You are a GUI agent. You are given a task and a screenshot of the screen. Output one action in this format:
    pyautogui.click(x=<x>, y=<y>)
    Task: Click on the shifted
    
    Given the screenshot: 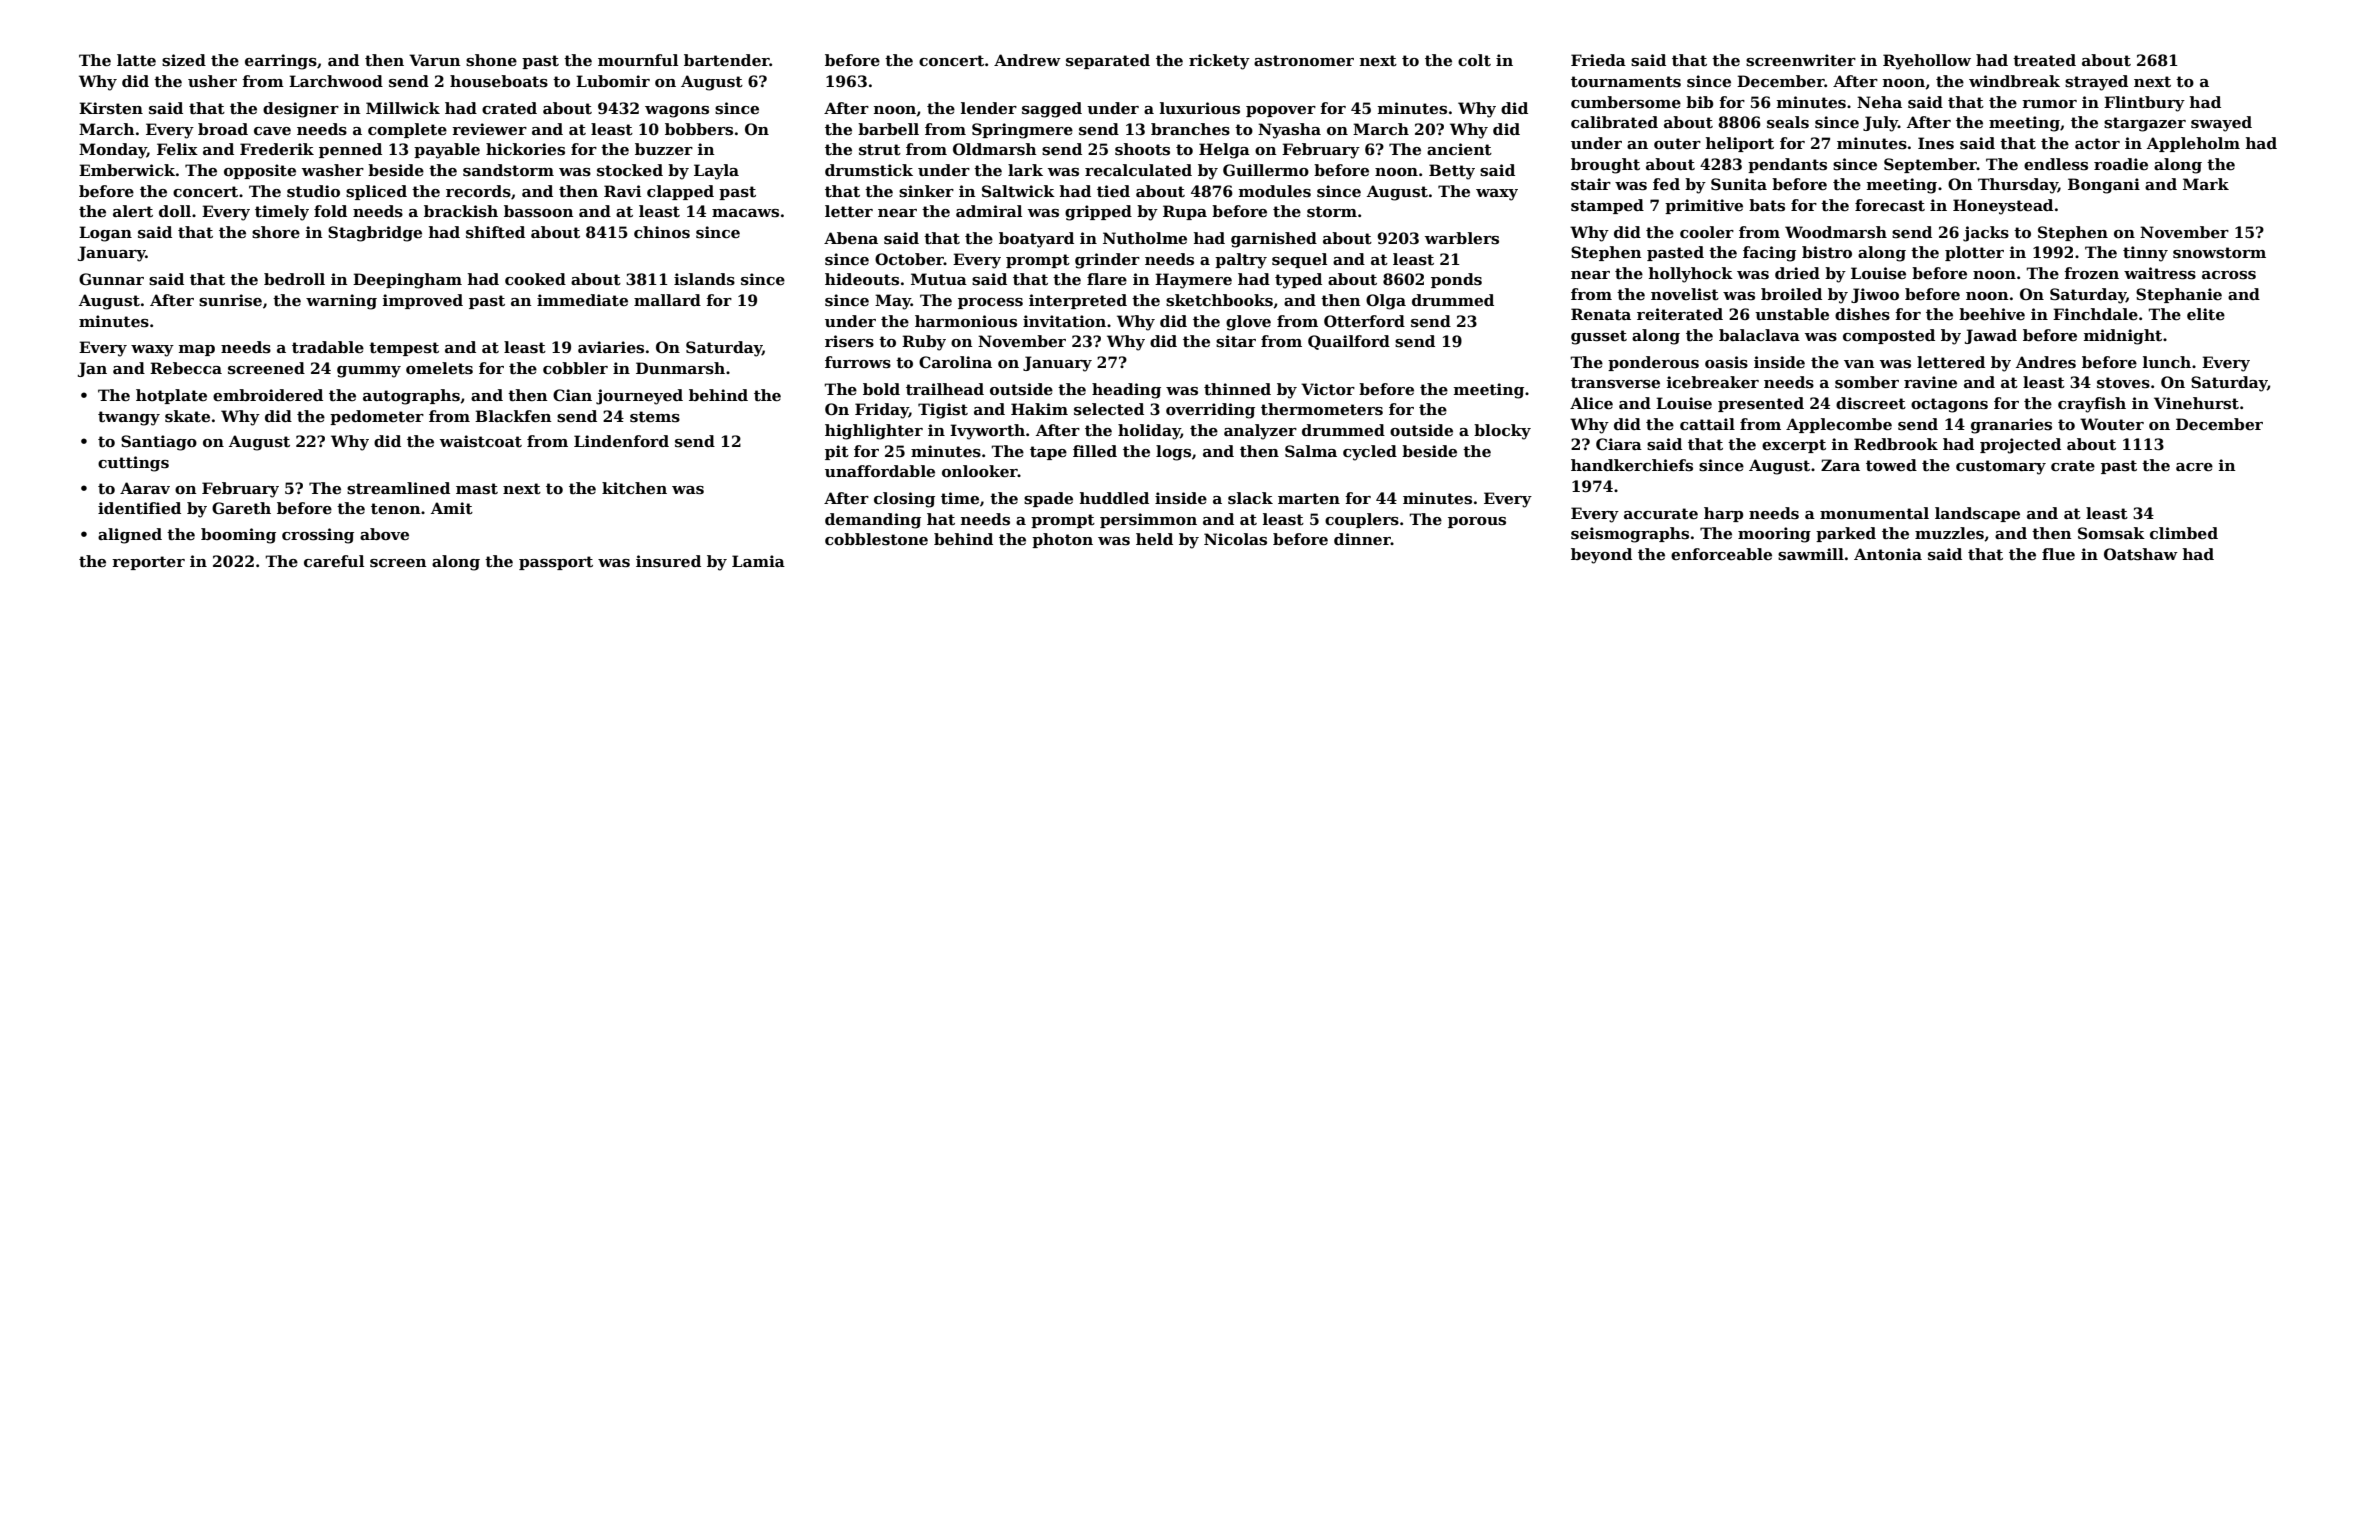 What is the action you would take?
    pyautogui.click(x=495, y=232)
